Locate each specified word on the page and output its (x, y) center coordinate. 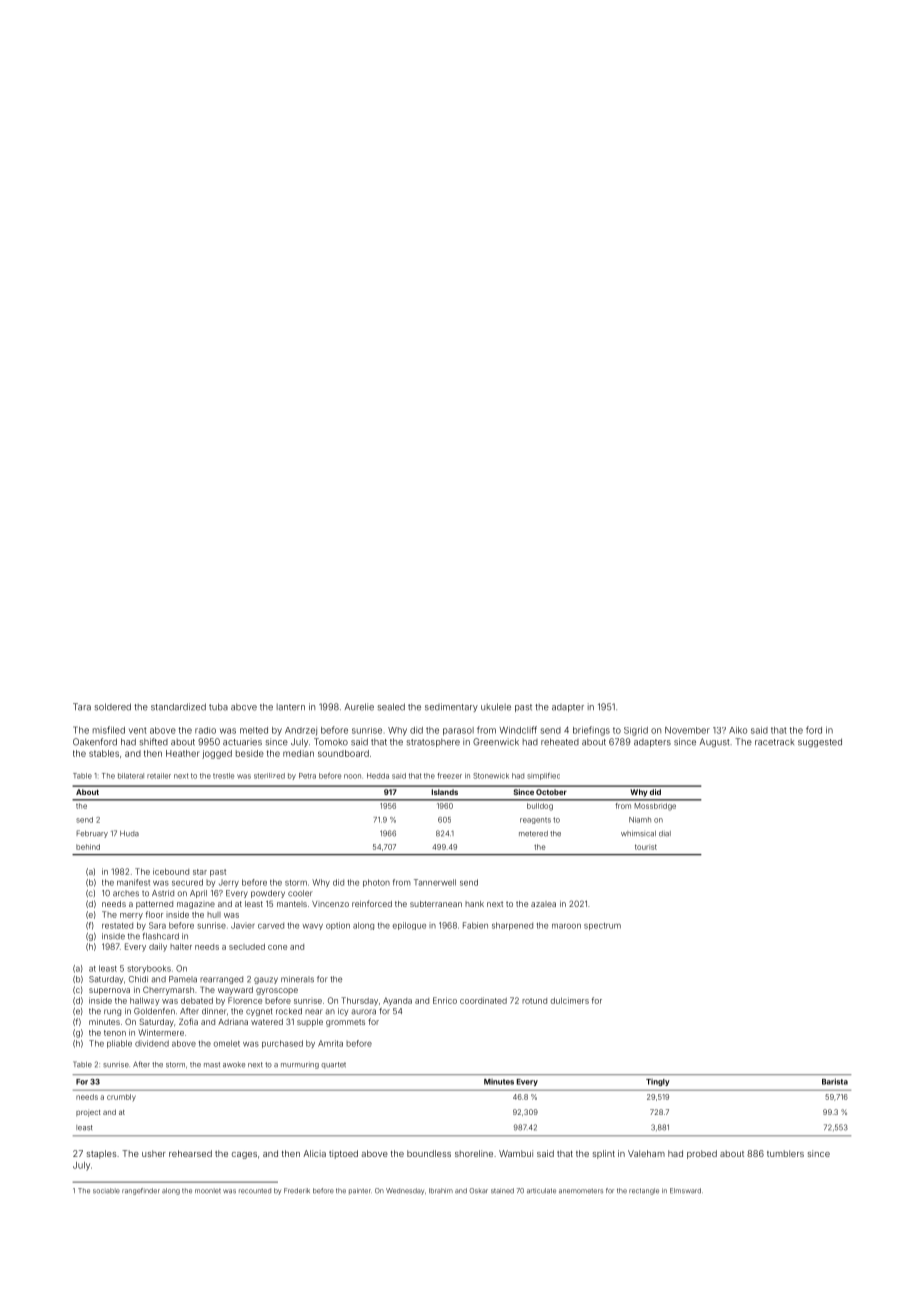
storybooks (149, 969)
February (92, 834)
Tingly (658, 1082)
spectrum (602, 926)
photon (376, 883)
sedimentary (451, 707)
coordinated (483, 1000)
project (88, 1113)
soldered (112, 707)
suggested (820, 743)
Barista (835, 1081)
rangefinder (141, 1191)
